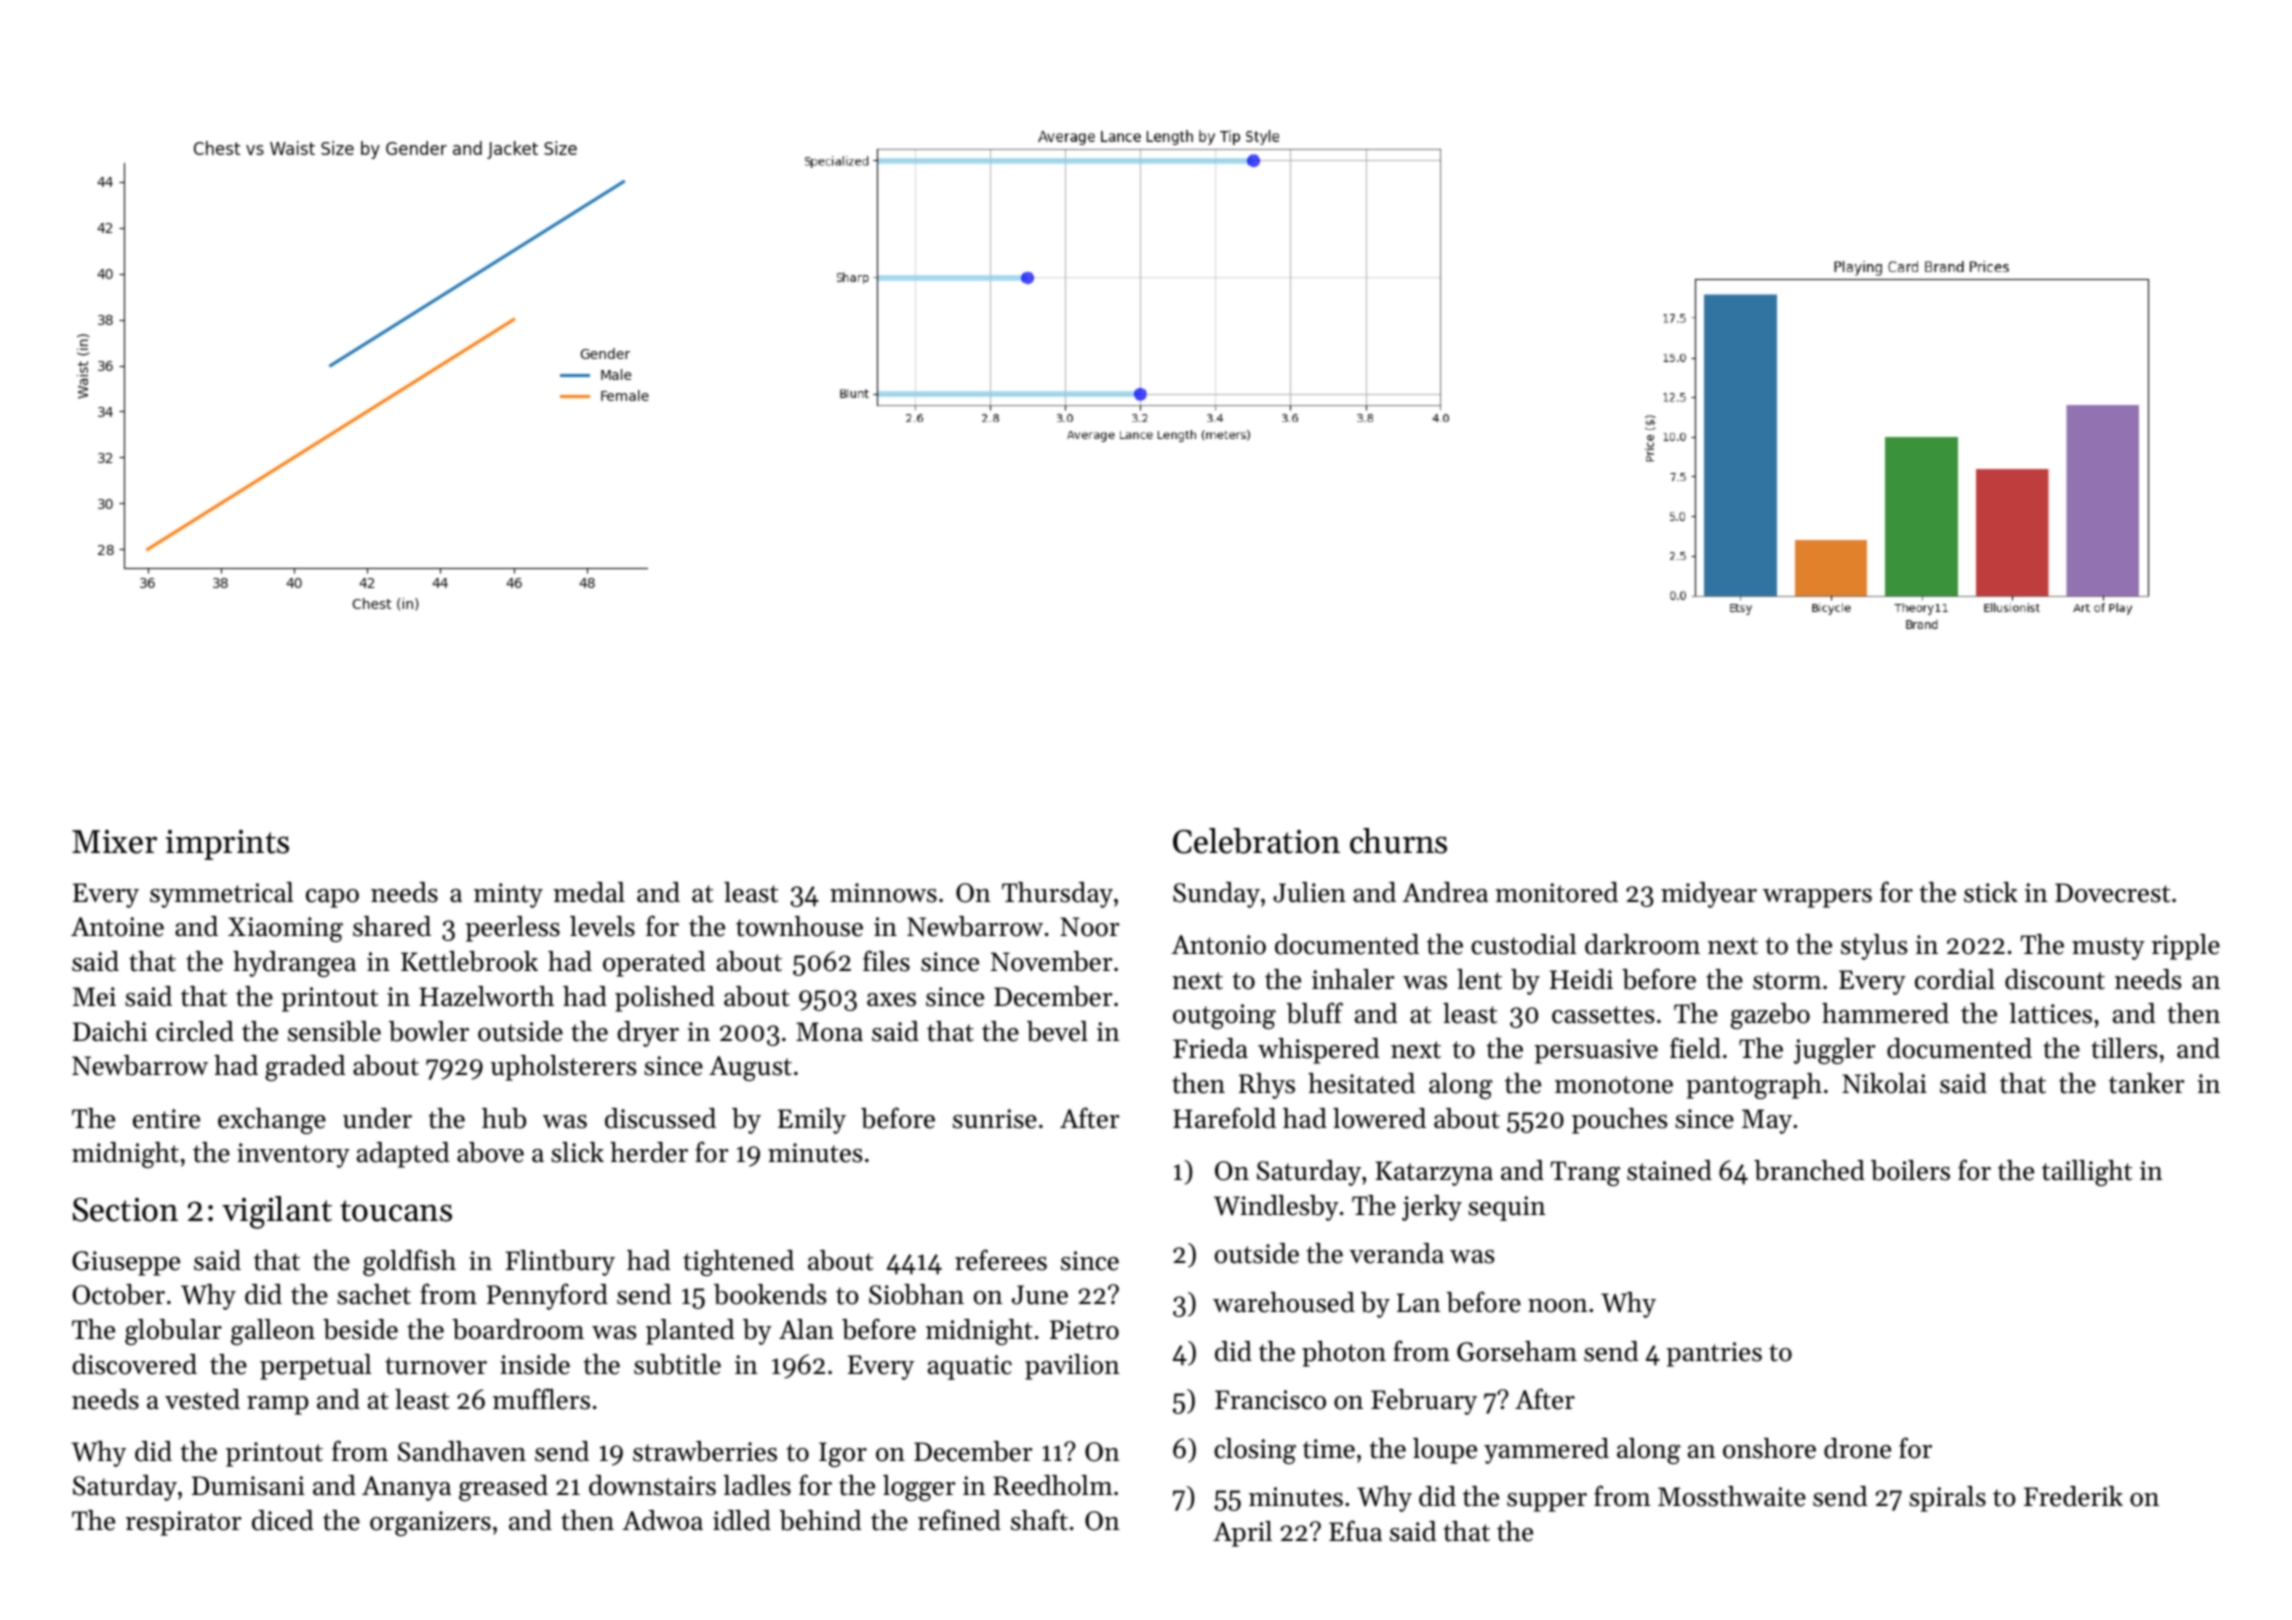  Describe the element at coordinates (272, 1121) in the image. I see `exchange` at that location.
